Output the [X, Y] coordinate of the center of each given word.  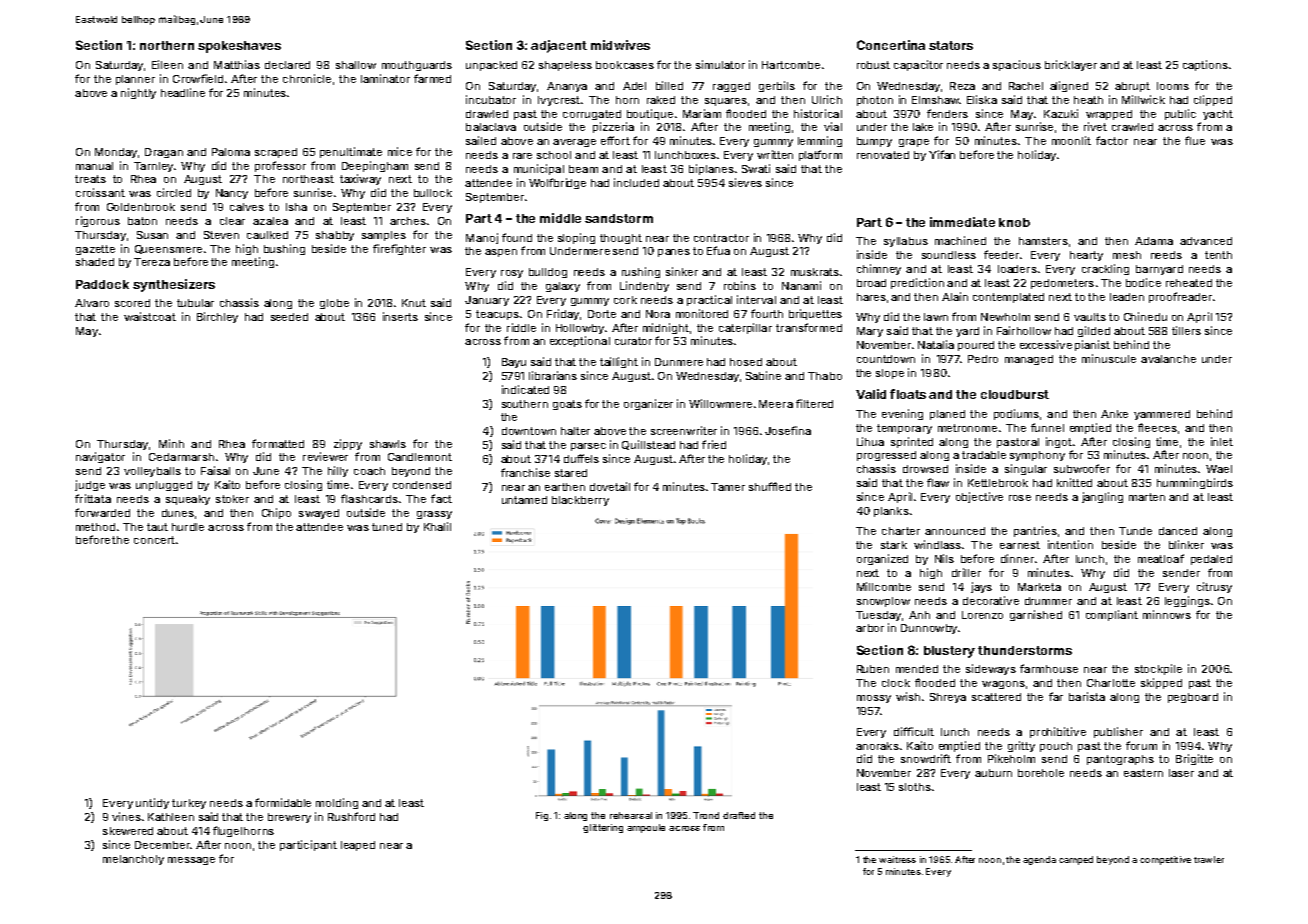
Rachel [1026, 86]
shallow [356, 65]
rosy [512, 274]
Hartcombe [791, 65]
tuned [387, 527]
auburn [993, 773]
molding [337, 803]
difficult [914, 731]
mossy [874, 699]
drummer [1048, 601]
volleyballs [152, 472]
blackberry [580, 501]
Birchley [217, 317]
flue [1195, 140]
